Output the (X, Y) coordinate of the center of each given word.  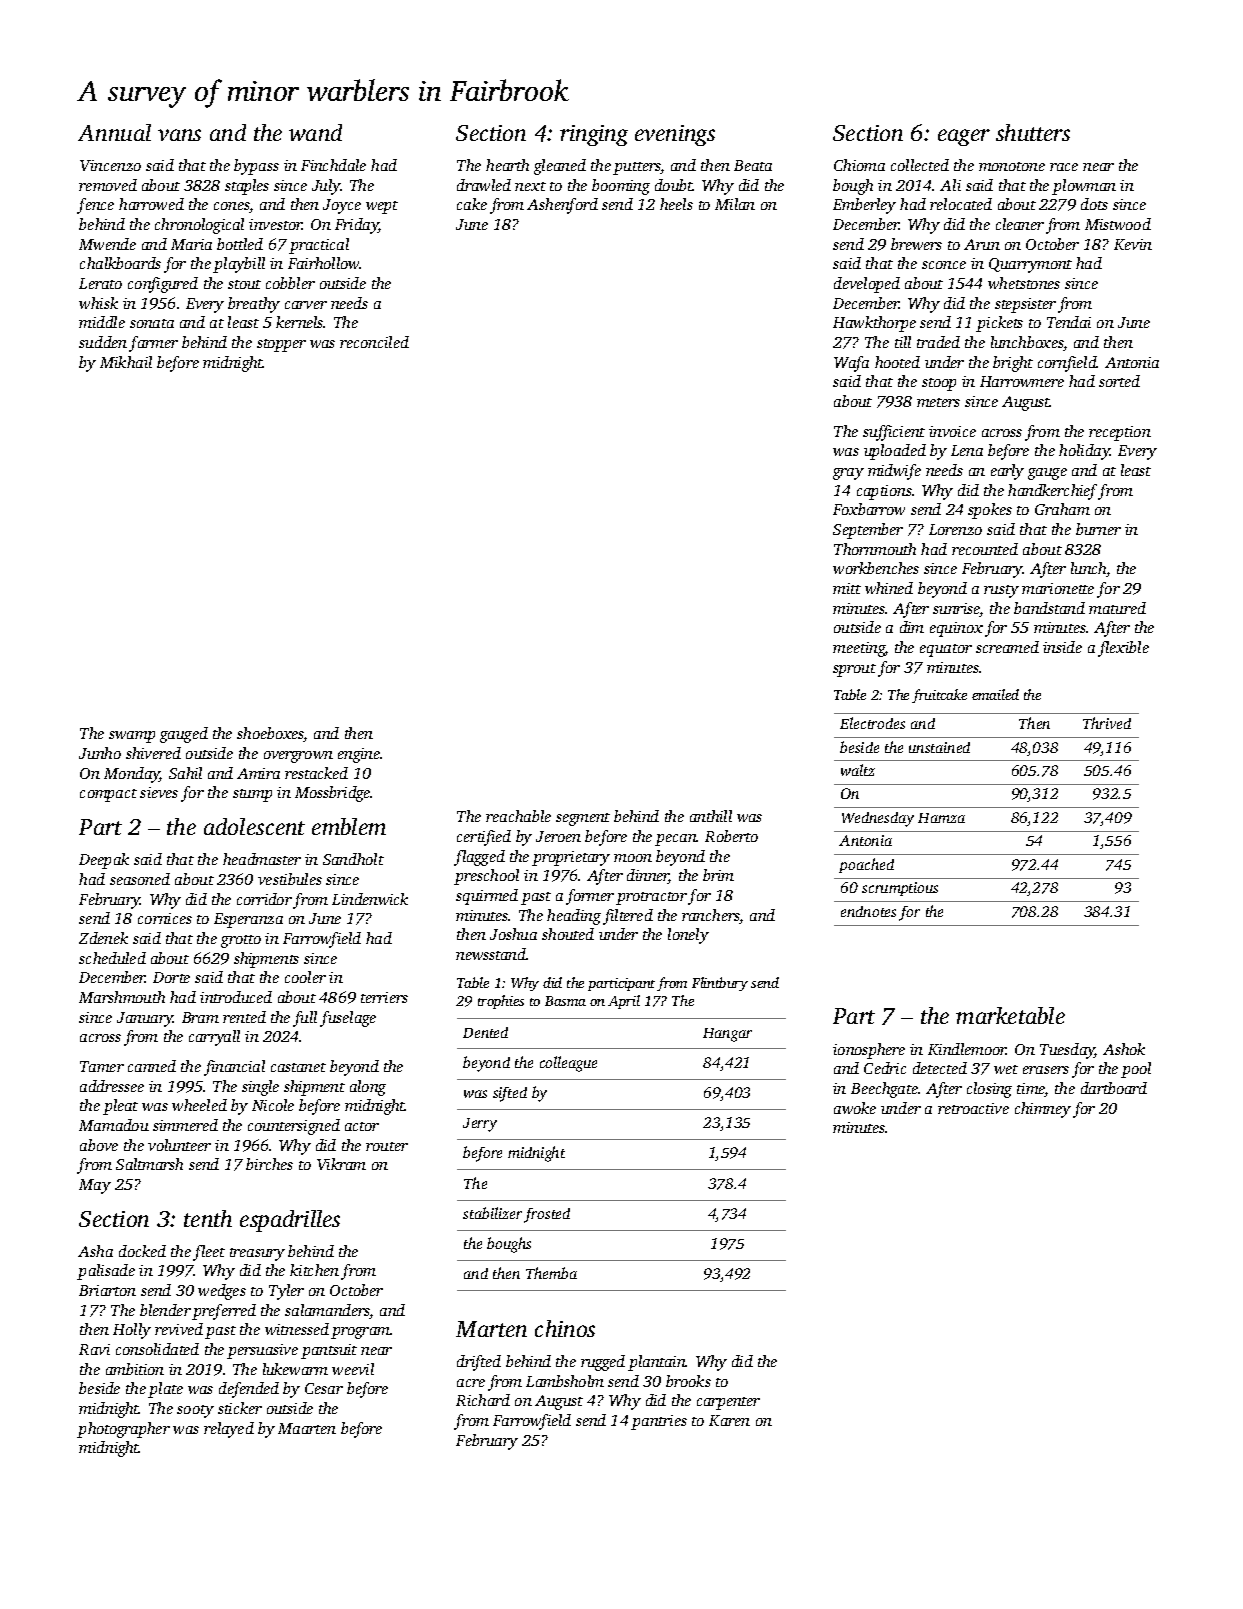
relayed (229, 1430)
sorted (1119, 381)
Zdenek (103, 938)
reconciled (374, 342)
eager (964, 137)
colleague (568, 1064)
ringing (594, 135)
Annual (114, 132)
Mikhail (126, 362)
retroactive (973, 1108)
